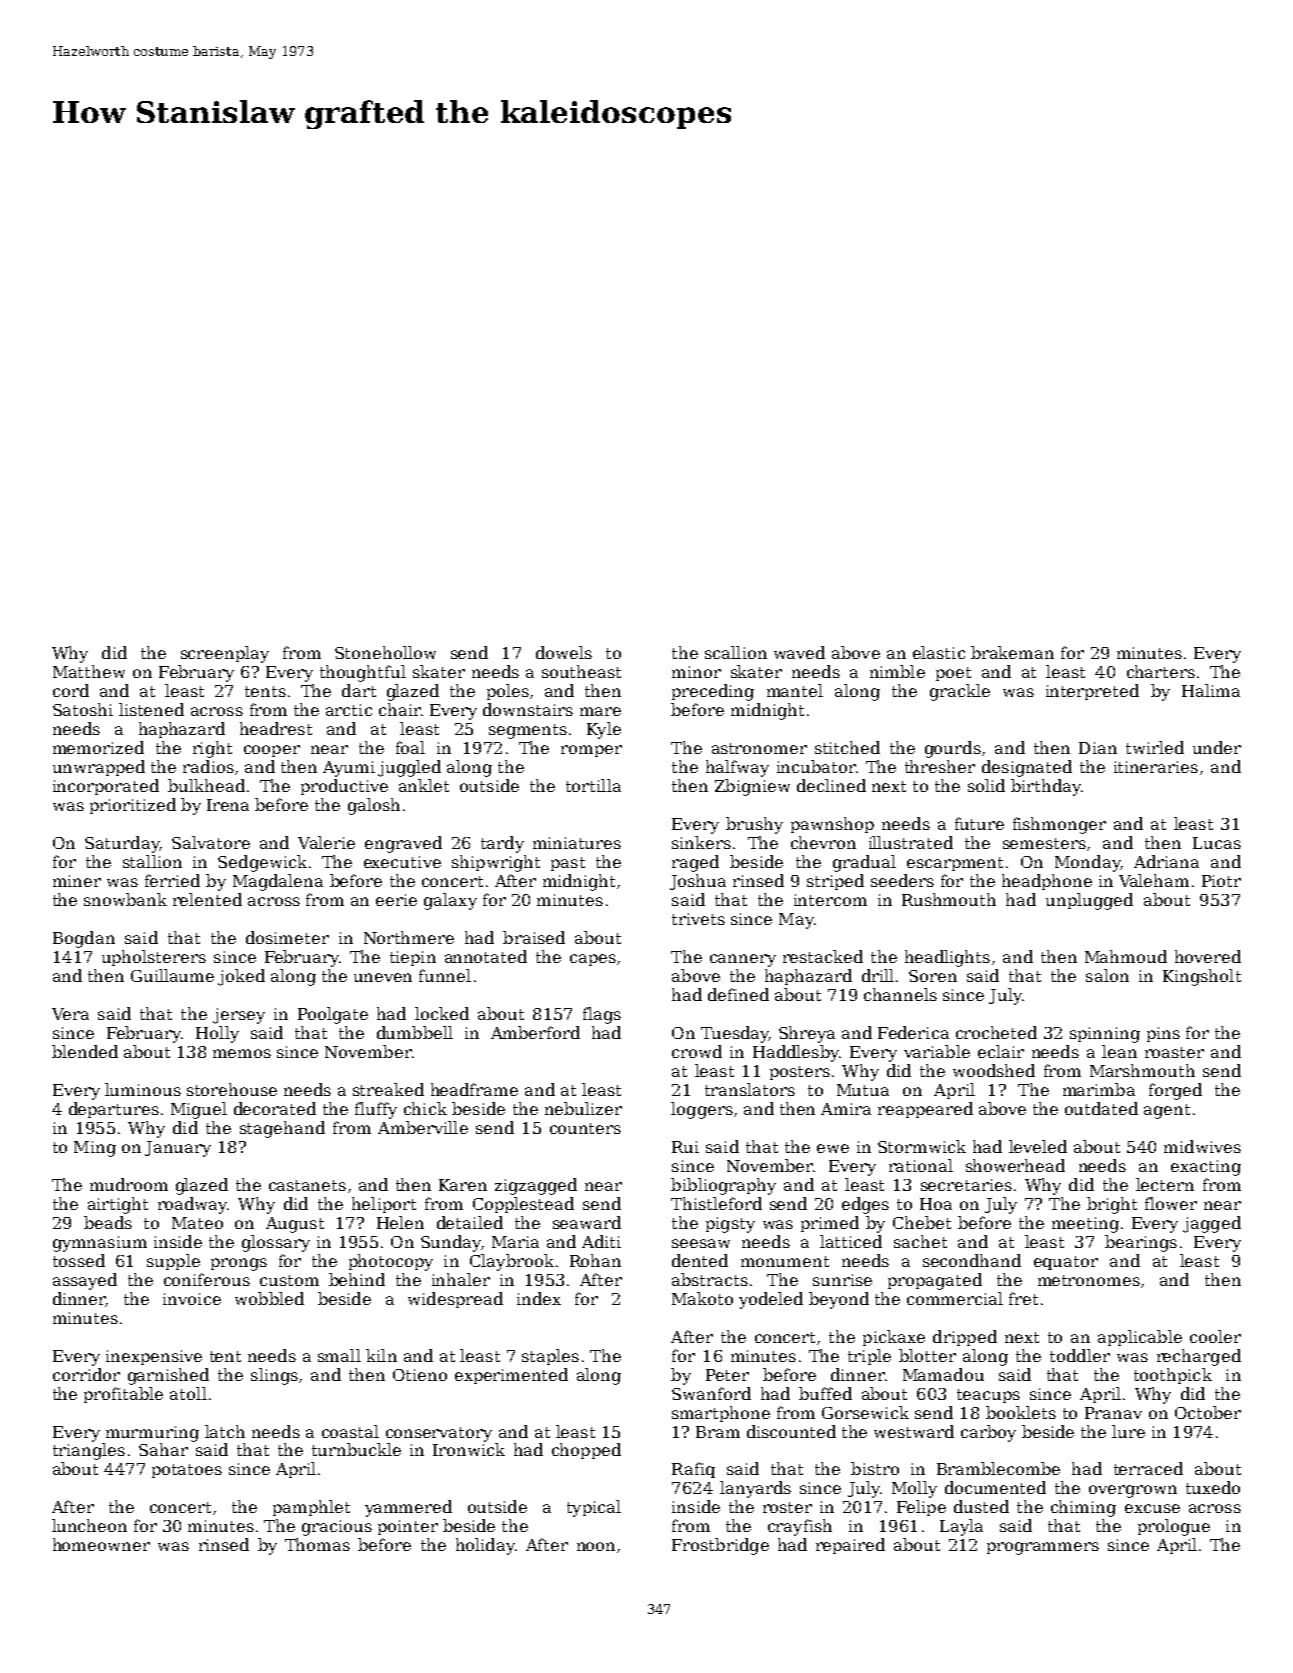 This screenshot has width=1293, height=1673. Describe the element at coordinates (564, 652) in the screenshot. I see `dowels` at that location.
